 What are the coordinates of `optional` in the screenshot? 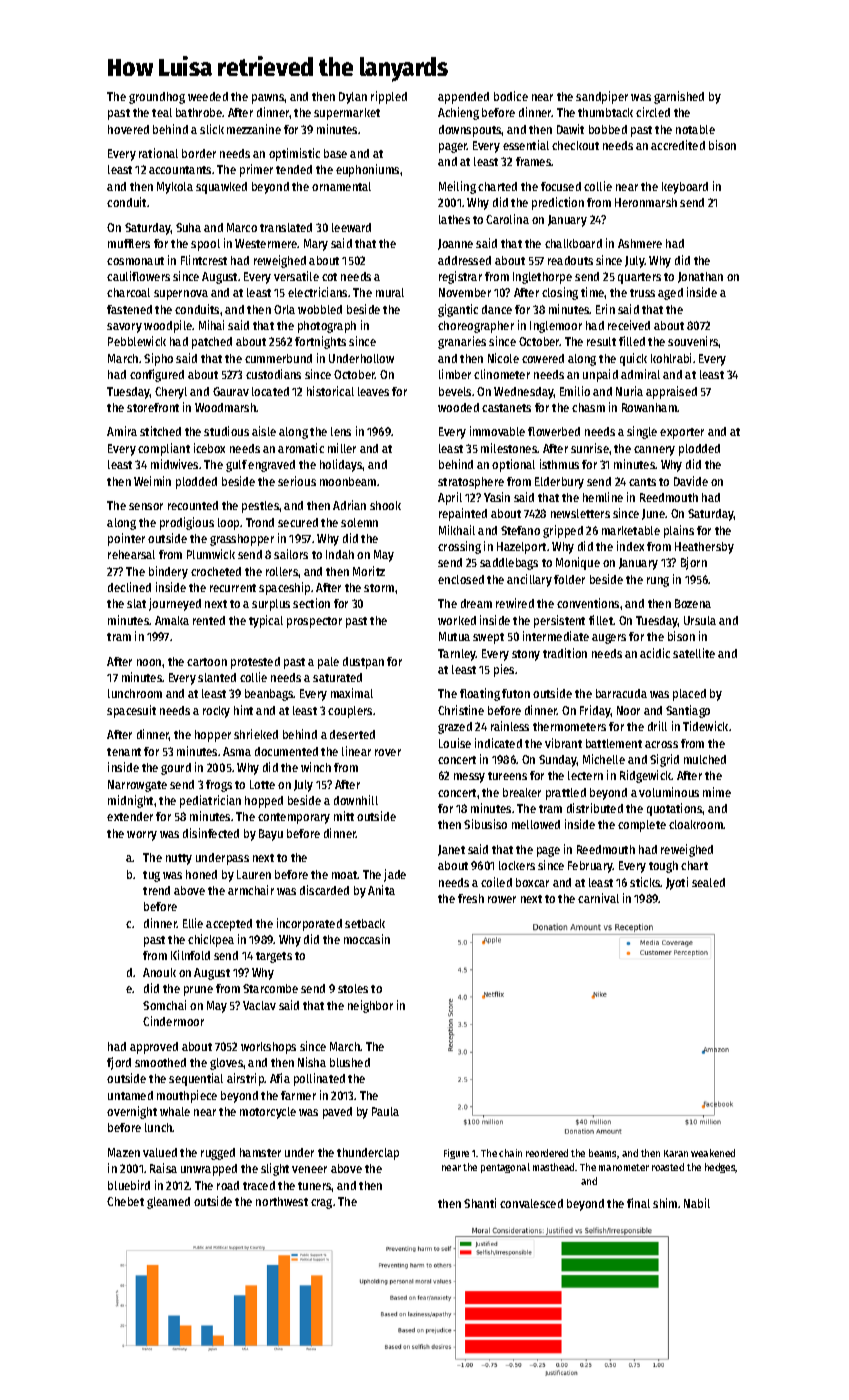 It's located at (513, 465).
